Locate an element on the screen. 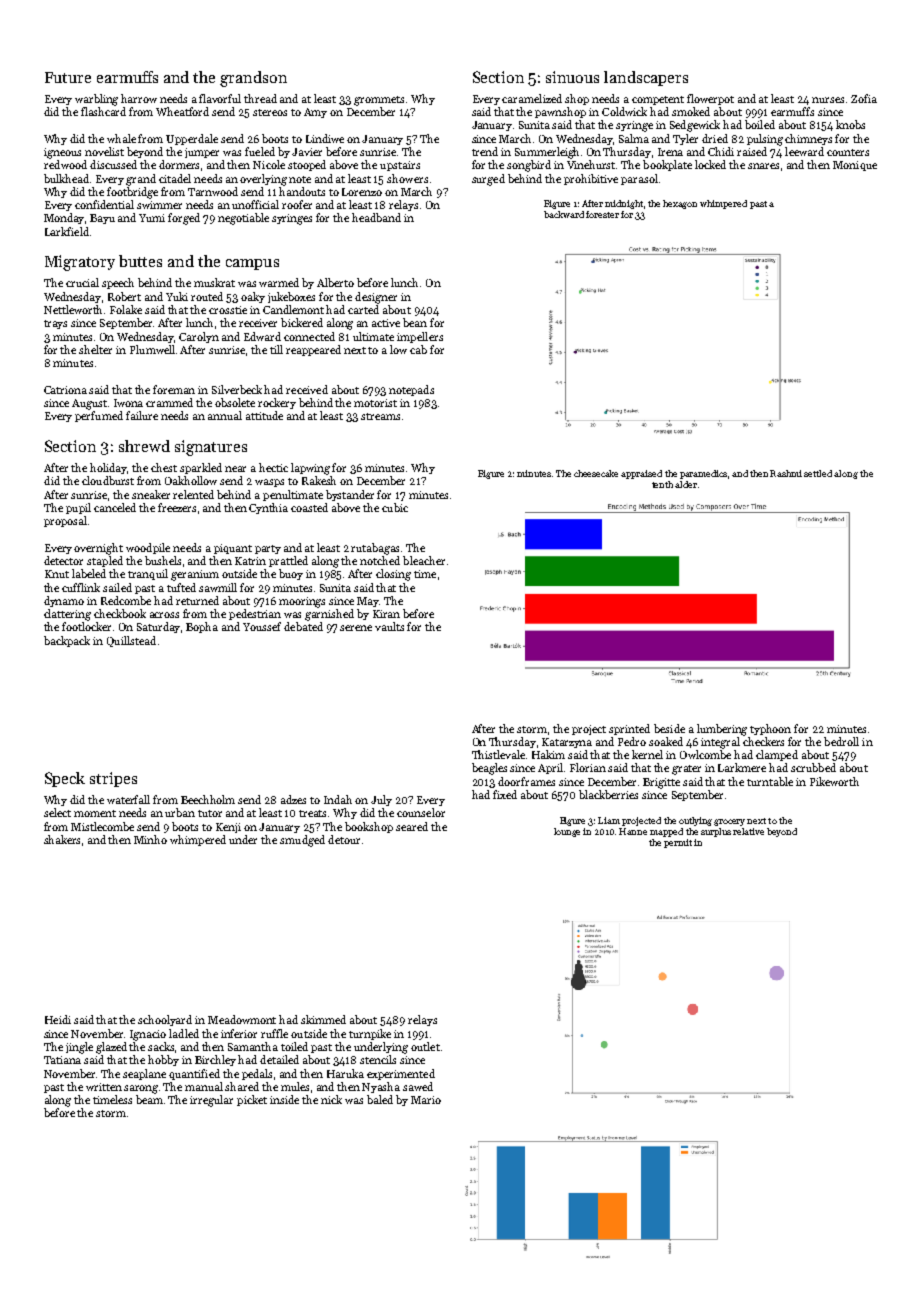 This screenshot has height=1308, width=924. sinuous is located at coordinates (572, 77).
